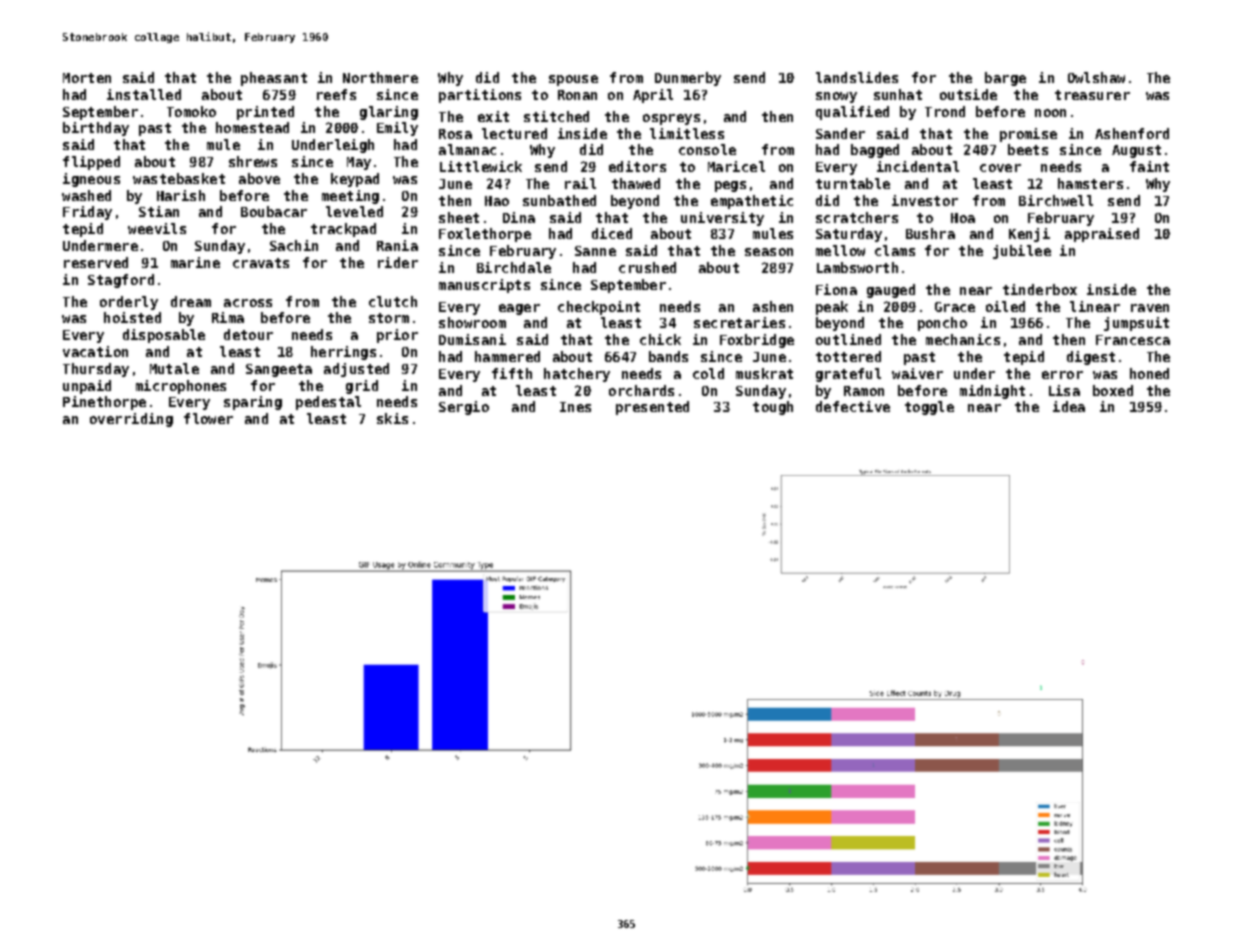  What do you see at coordinates (91, 180) in the screenshot?
I see `igneous` at bounding box center [91, 180].
